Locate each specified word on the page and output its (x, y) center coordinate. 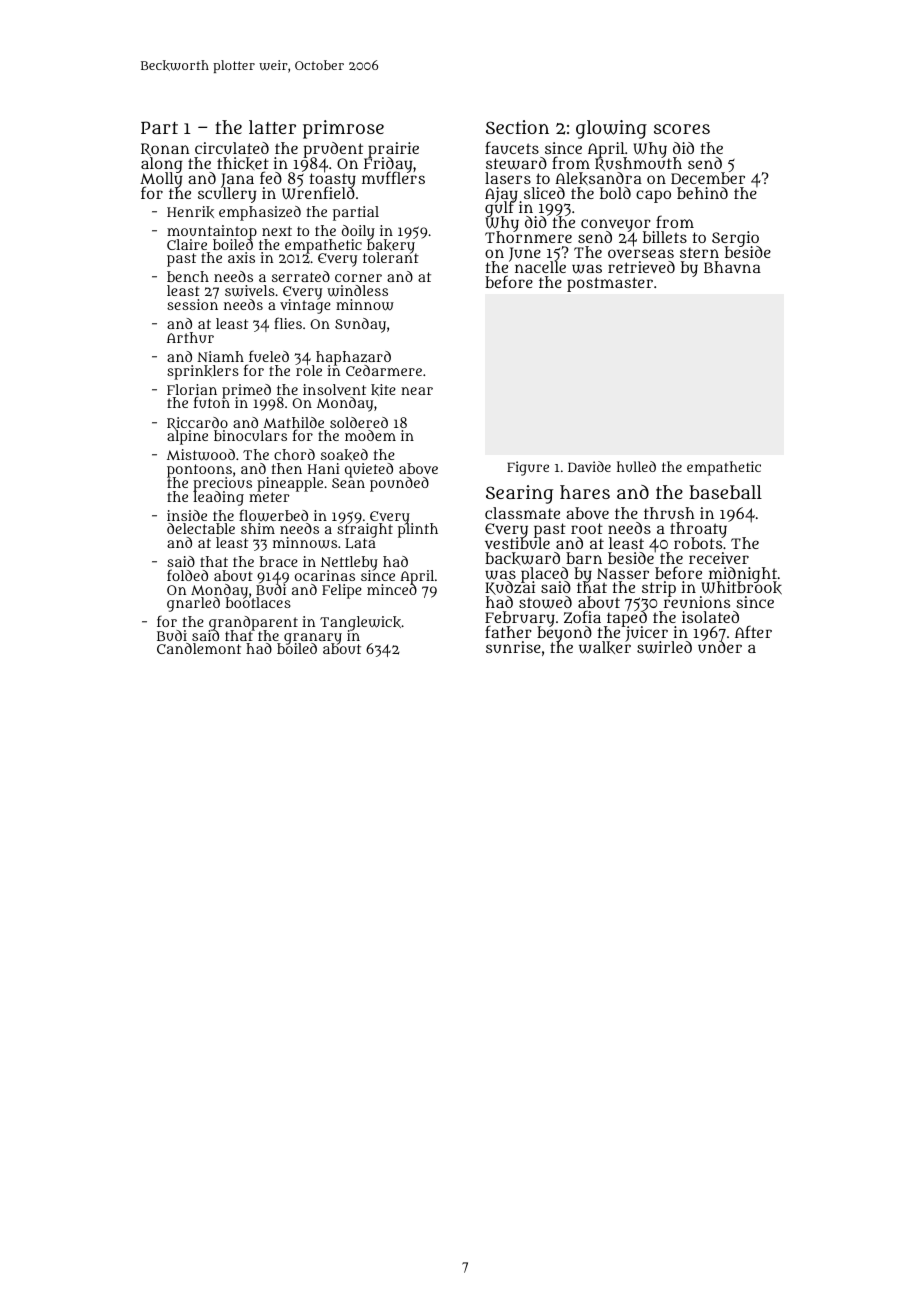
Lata (360, 544)
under (720, 647)
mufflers (393, 178)
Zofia (582, 617)
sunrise (513, 647)
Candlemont (199, 648)
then (287, 468)
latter (272, 127)
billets (665, 237)
